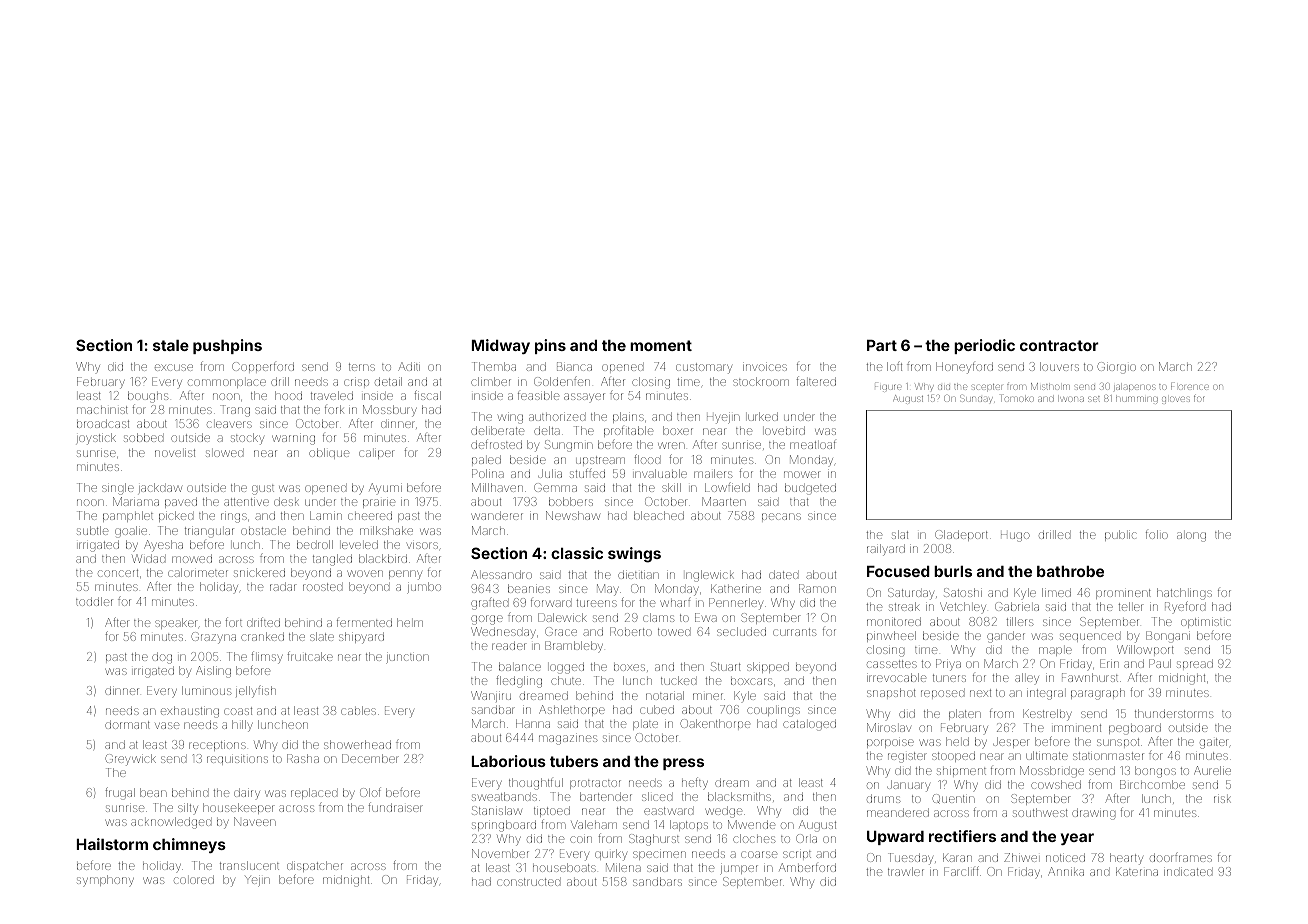 This document has width=1308, height=924. I want to click on wharf, so click(675, 602).
